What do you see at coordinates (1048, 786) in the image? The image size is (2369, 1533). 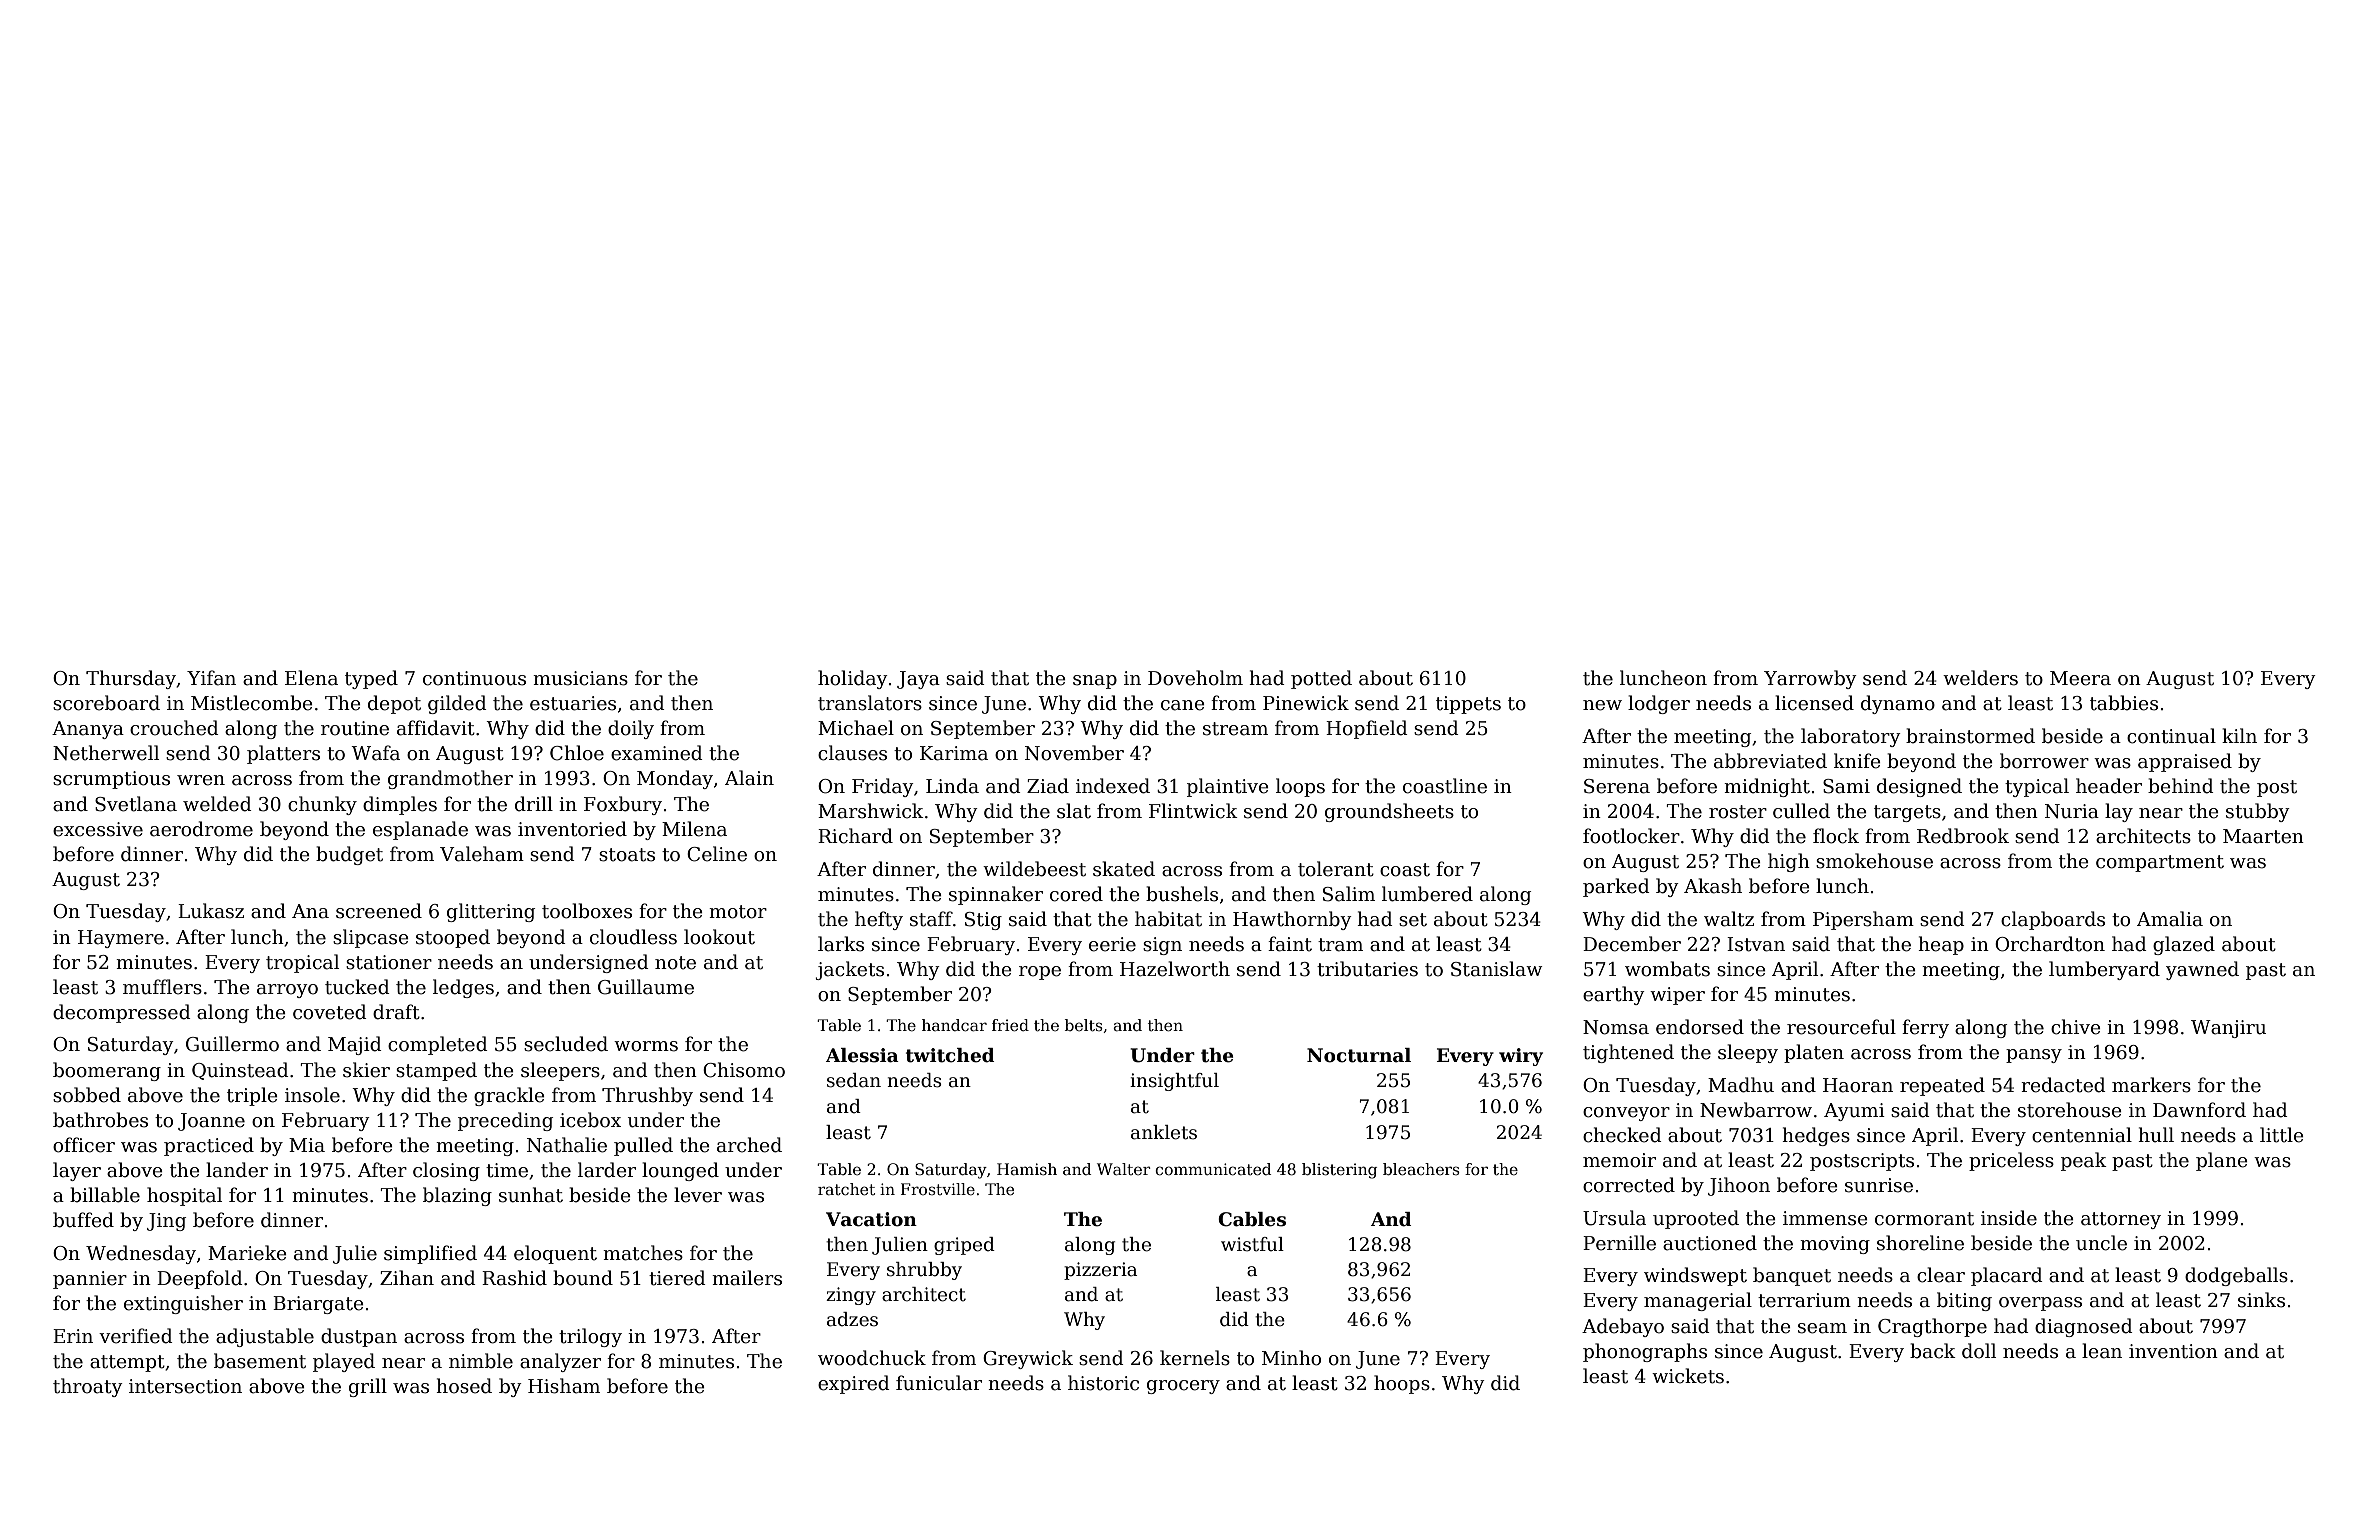 I see `Ziad` at bounding box center [1048, 786].
